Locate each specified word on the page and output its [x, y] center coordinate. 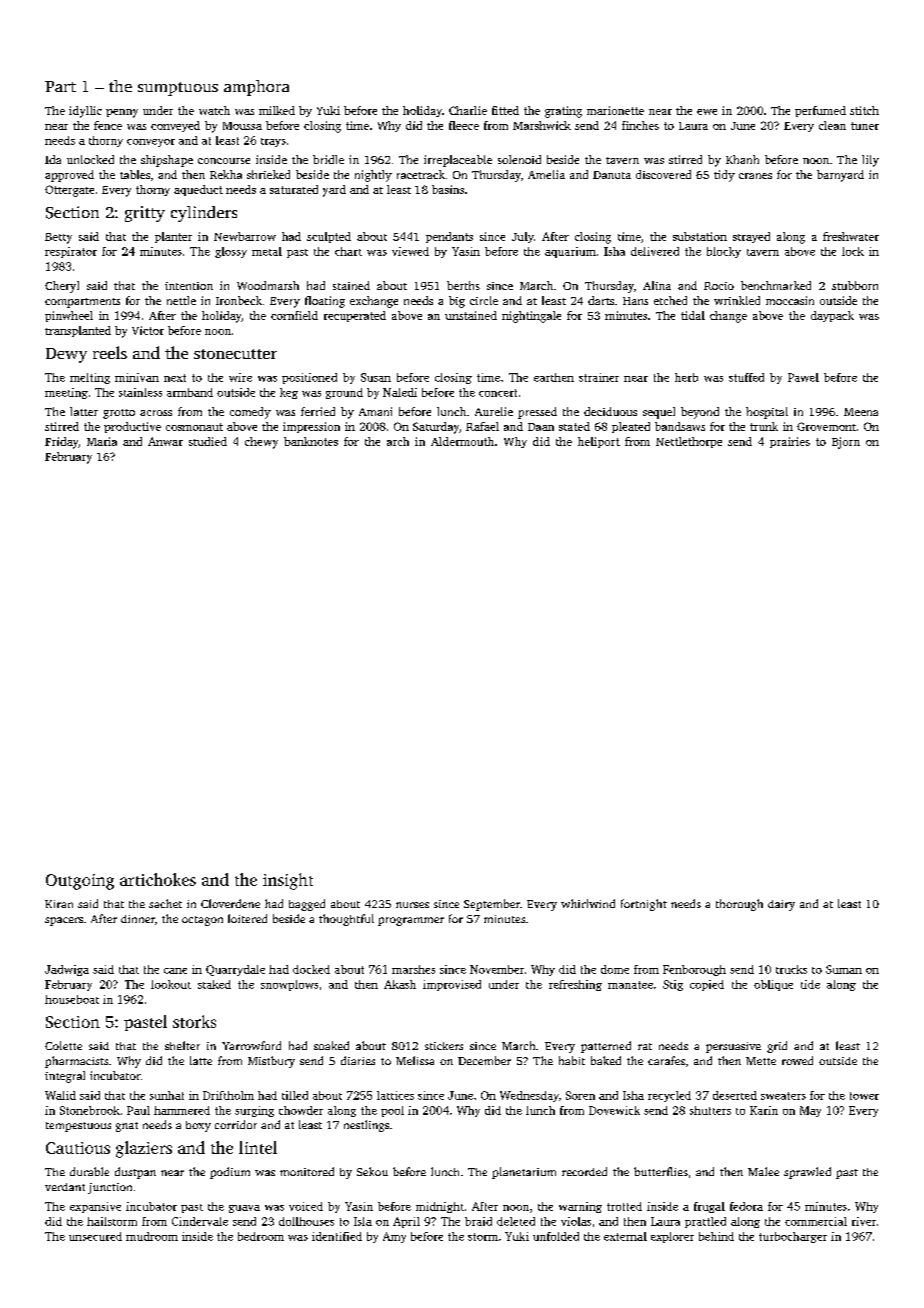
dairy [781, 905]
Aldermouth [462, 441]
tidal [693, 315]
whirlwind [588, 903]
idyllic [85, 112]
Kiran [59, 904]
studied [208, 441]
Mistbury [271, 1062]
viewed [410, 251]
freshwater [851, 236]
